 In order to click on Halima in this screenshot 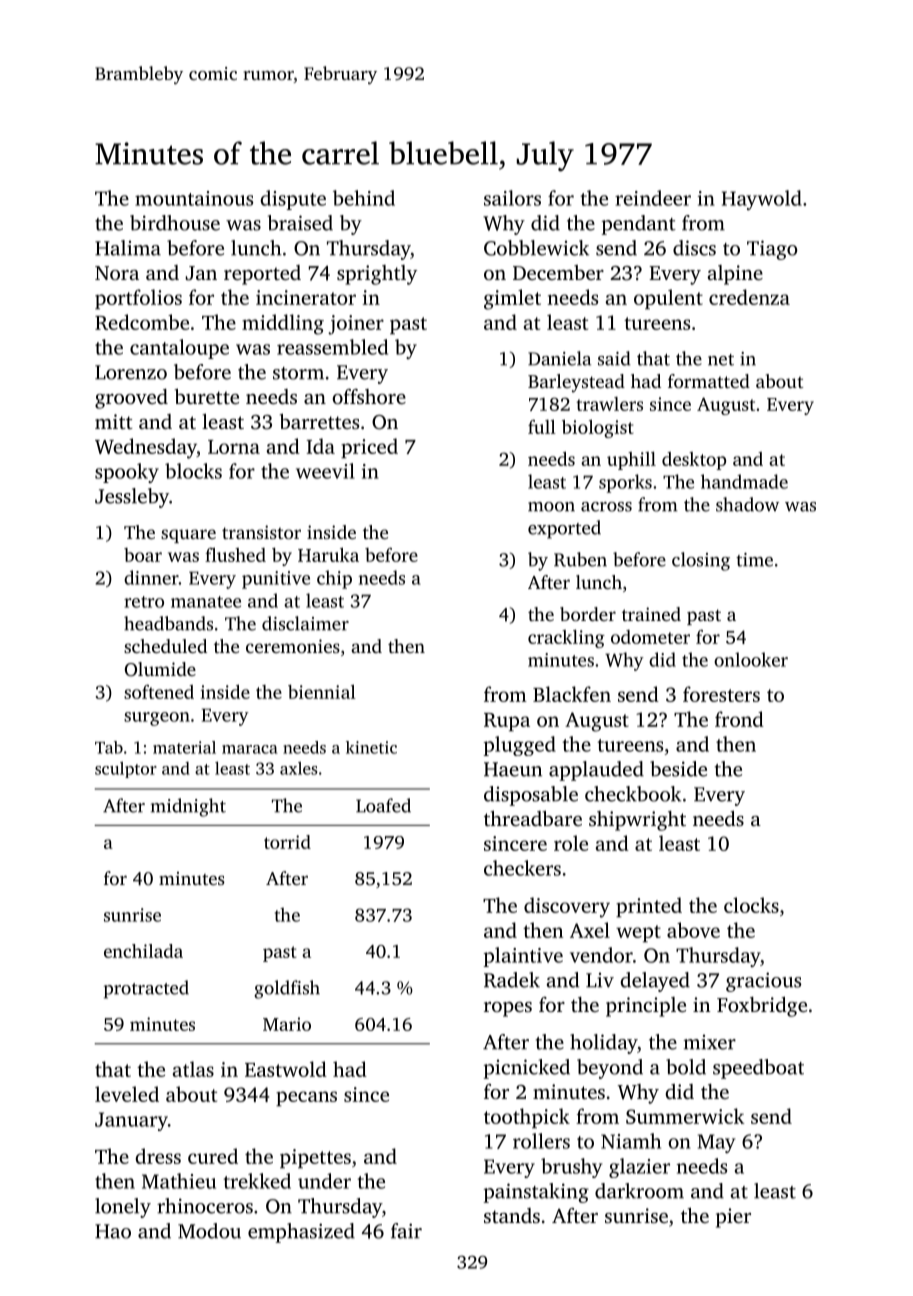, I will do `click(128, 248)`.
